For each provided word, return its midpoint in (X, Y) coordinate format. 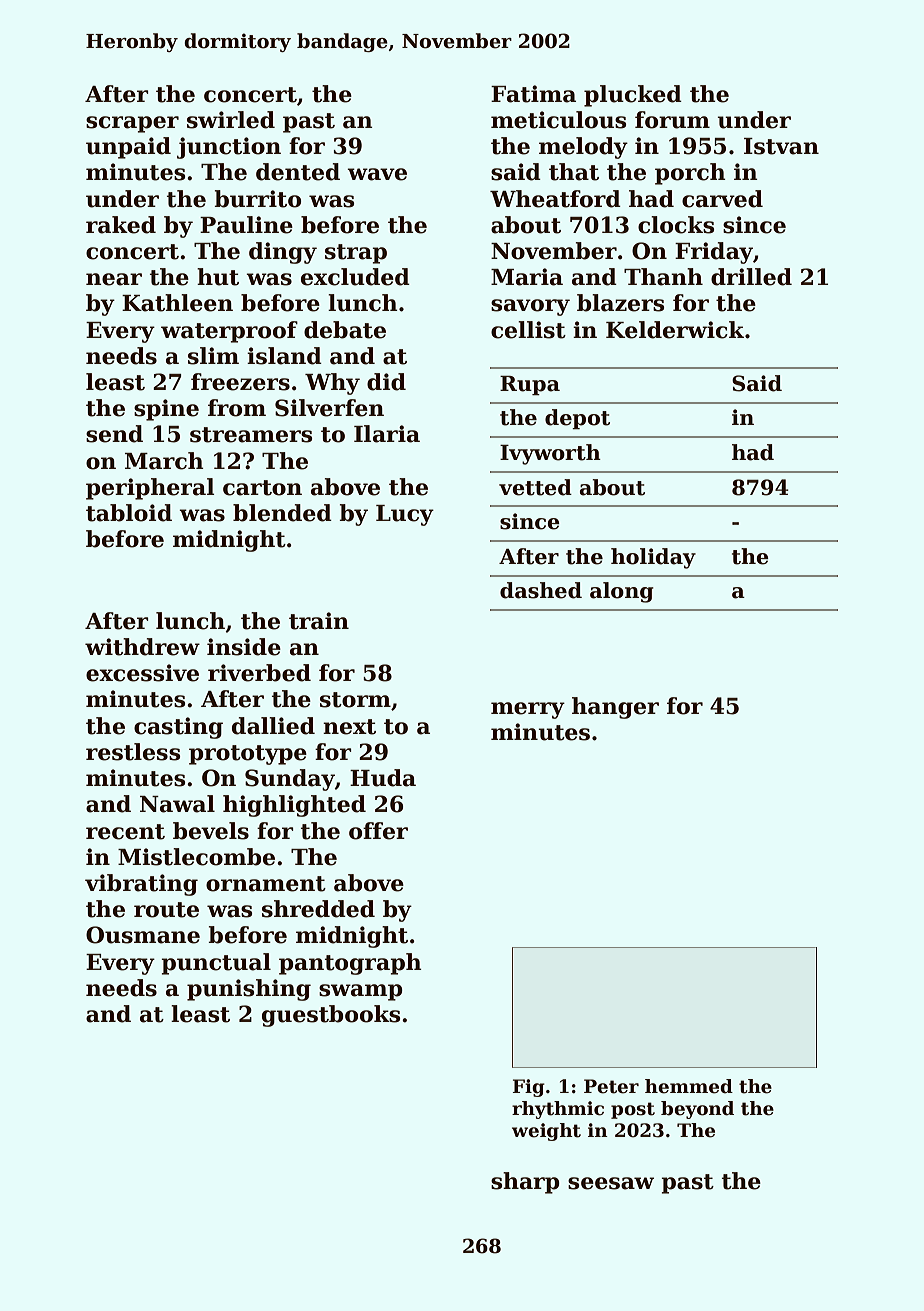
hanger (615, 708)
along (622, 592)
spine (166, 410)
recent (125, 832)
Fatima (533, 94)
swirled (231, 120)
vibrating (141, 885)
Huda (383, 778)
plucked (633, 96)
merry (528, 710)
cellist (528, 330)
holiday (653, 558)
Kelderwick (675, 330)
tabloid (129, 513)
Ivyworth (550, 454)
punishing (249, 990)
